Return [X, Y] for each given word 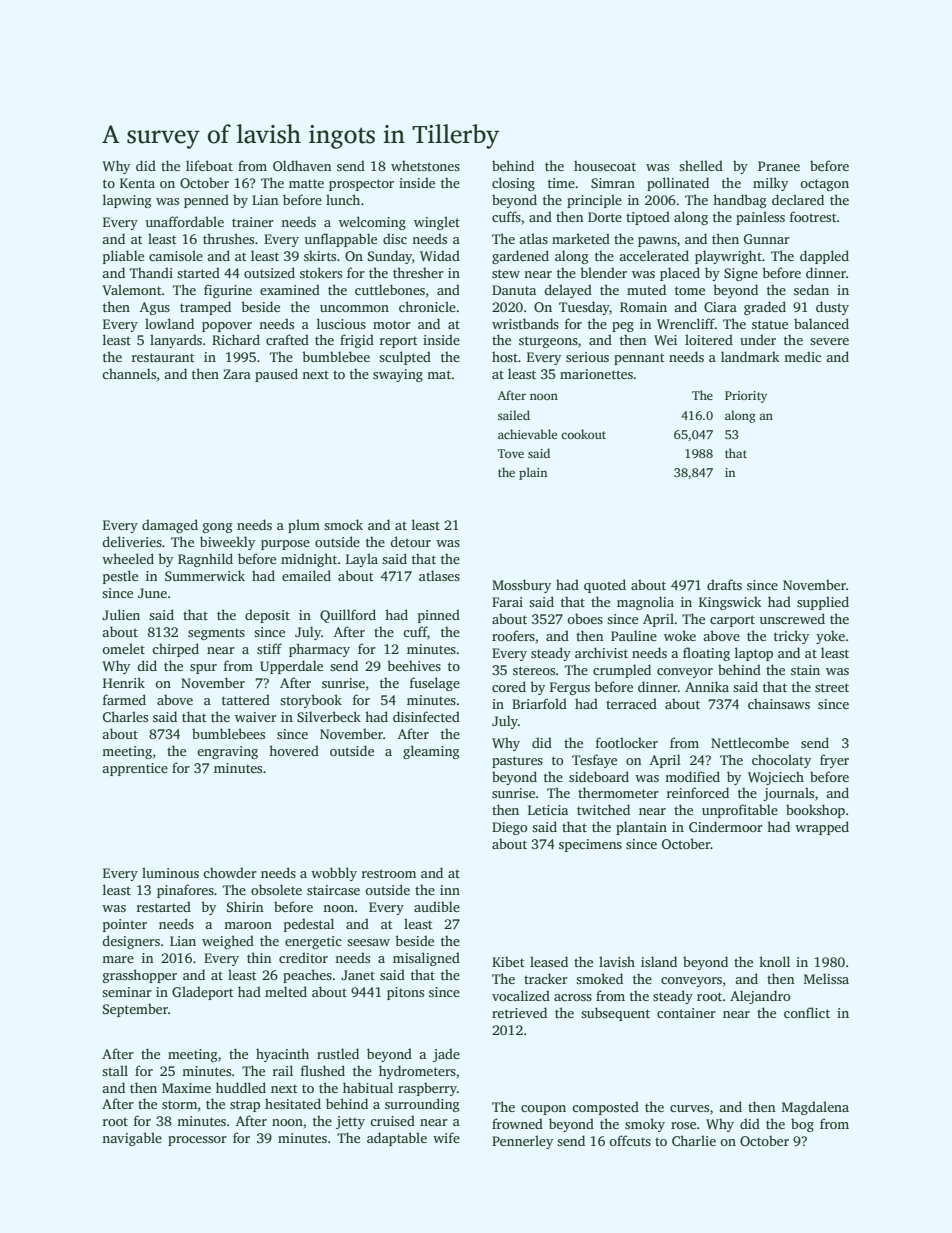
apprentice [135, 769]
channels [129, 373]
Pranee [779, 166]
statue [770, 324]
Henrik [124, 682]
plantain [641, 828]
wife [446, 1137]
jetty [350, 1122]
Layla [362, 560]
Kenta [137, 183]
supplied [823, 603]
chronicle [427, 306]
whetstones [425, 165]
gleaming [431, 752]
